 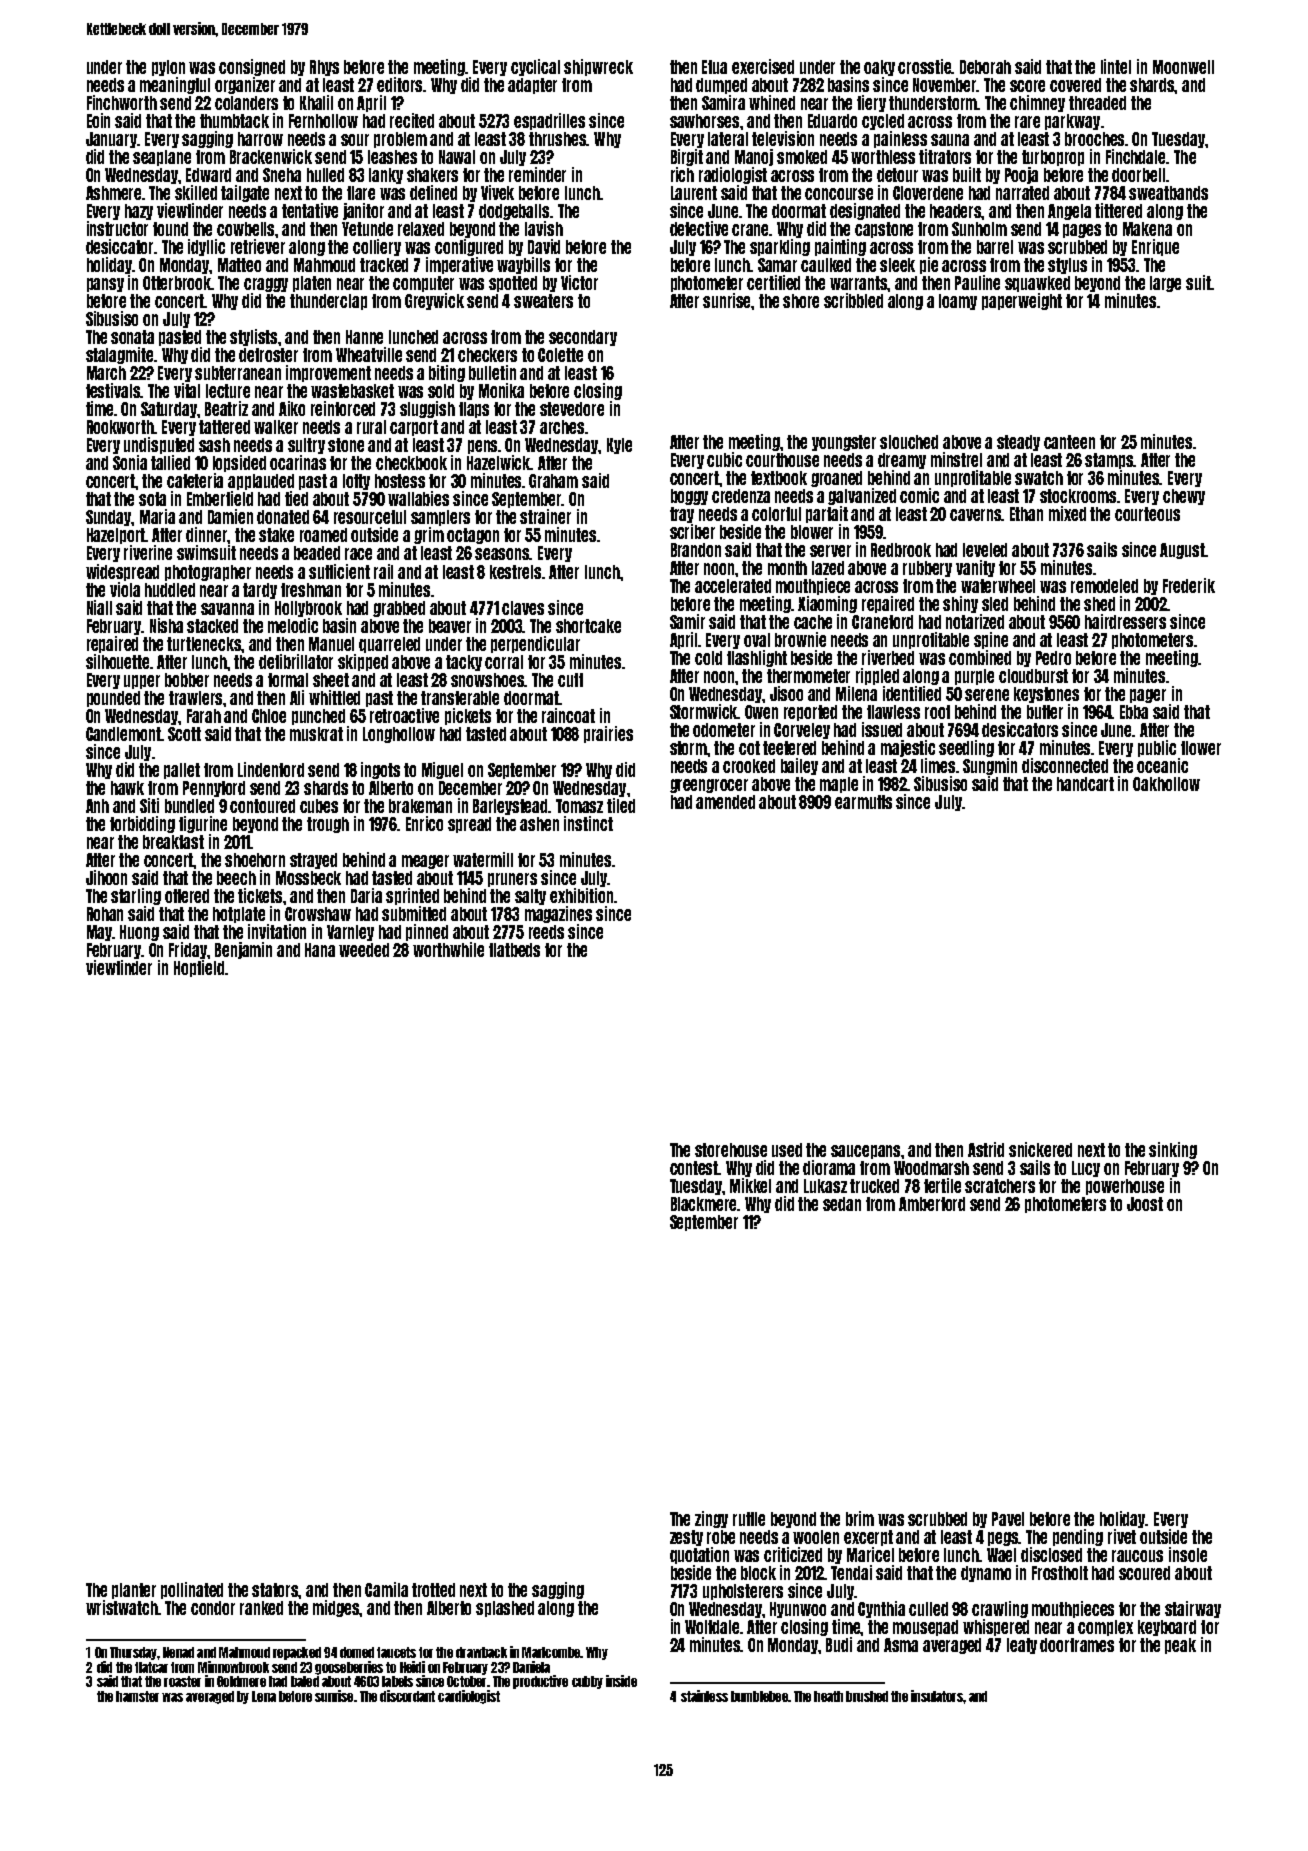 I want to click on Blackmere, so click(x=704, y=1204).
